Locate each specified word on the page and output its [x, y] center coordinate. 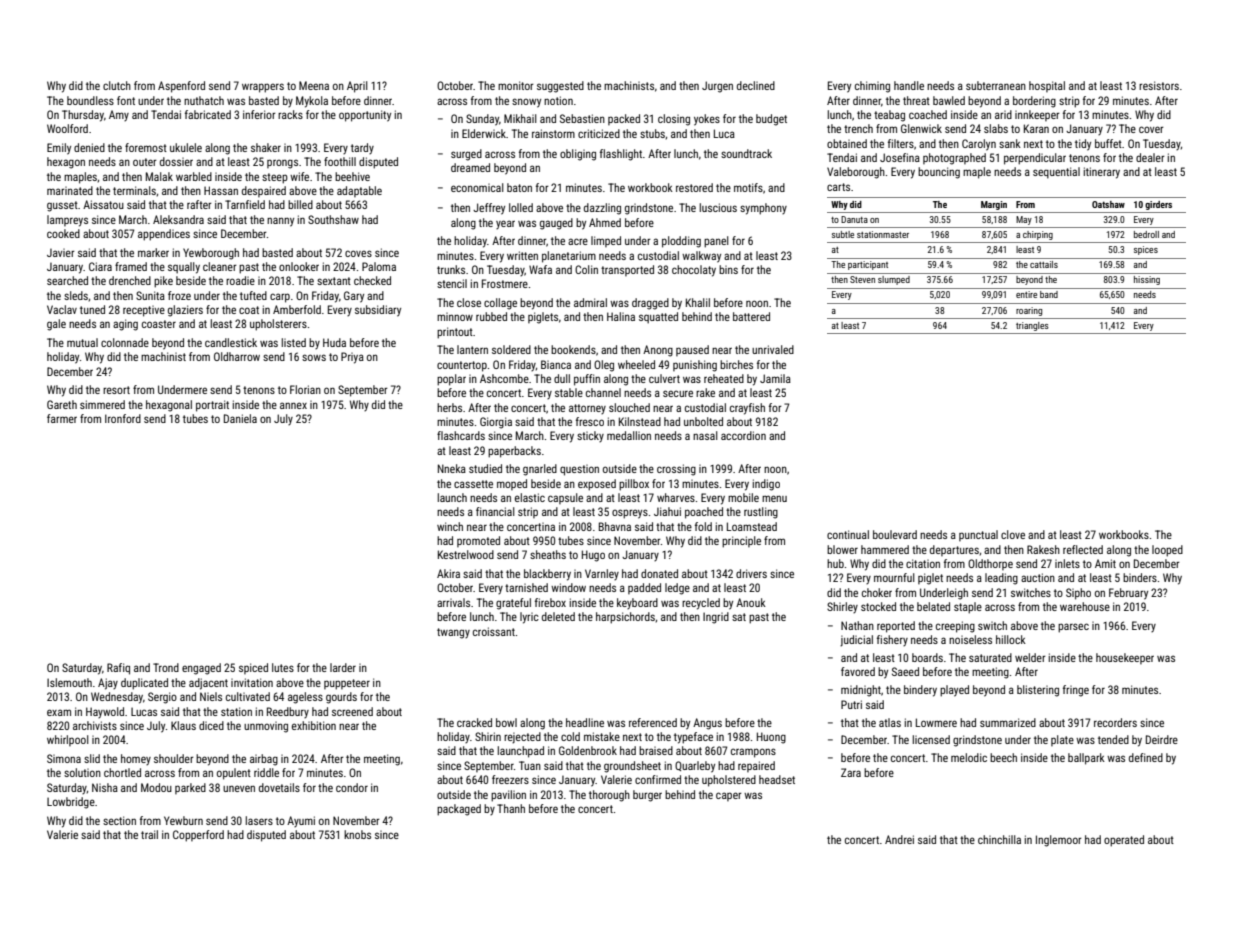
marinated [70, 190]
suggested [560, 87]
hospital [1047, 86]
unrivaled [773, 349]
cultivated [248, 696]
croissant [494, 631]
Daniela [240, 418]
